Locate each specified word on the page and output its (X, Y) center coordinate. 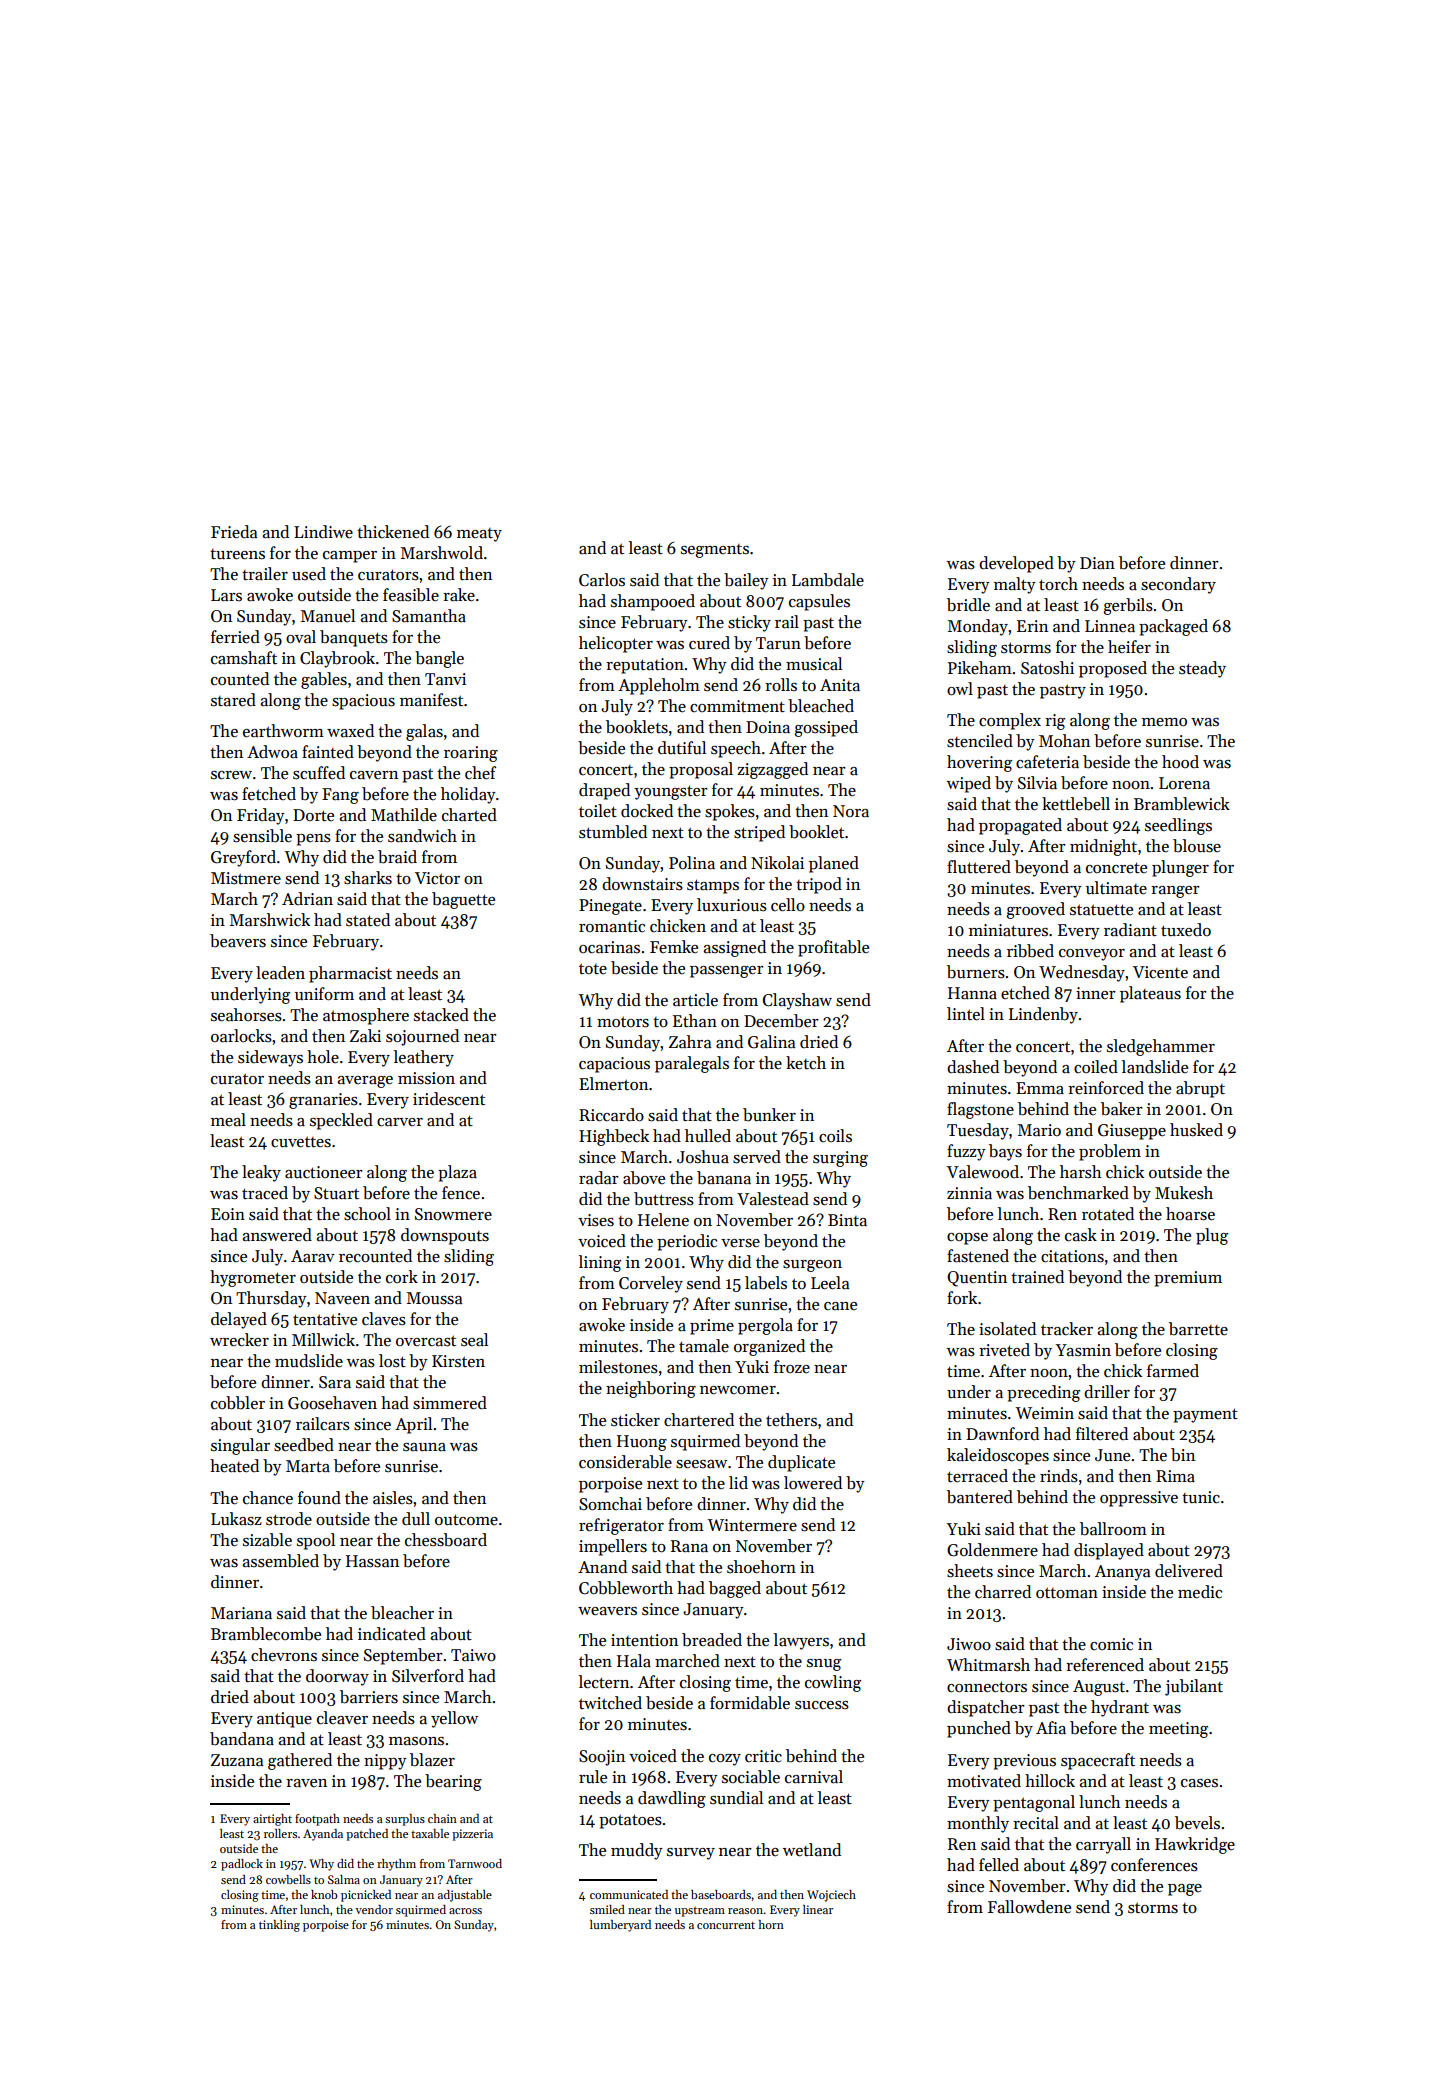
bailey (746, 581)
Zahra (690, 1042)
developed (1016, 564)
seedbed (304, 1445)
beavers (238, 941)
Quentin (977, 1279)
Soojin (602, 1758)
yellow (454, 1719)
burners (976, 972)
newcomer (738, 1390)
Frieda (234, 532)
